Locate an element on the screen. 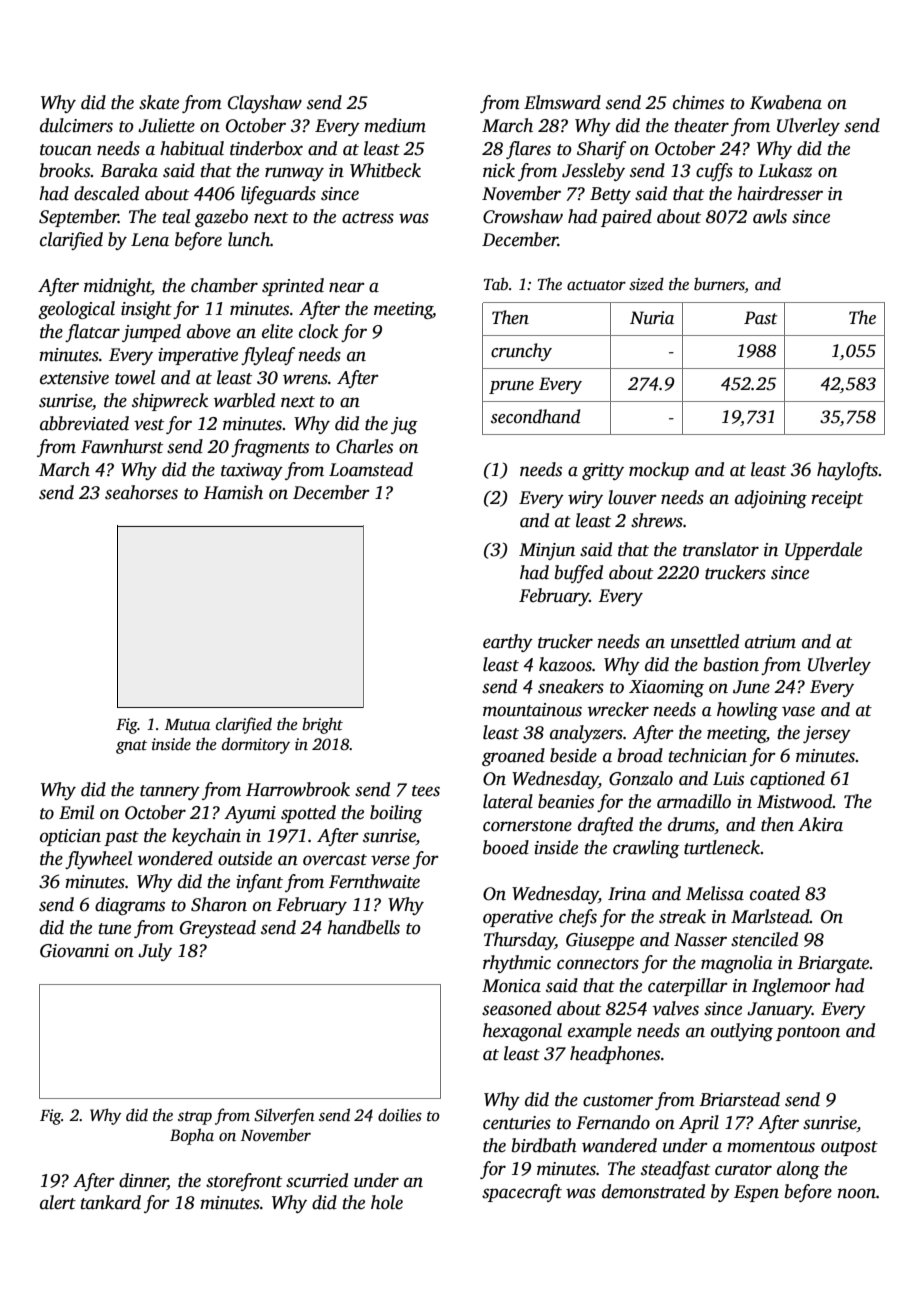 The image size is (924, 1308). outlying is located at coordinates (742, 1032).
